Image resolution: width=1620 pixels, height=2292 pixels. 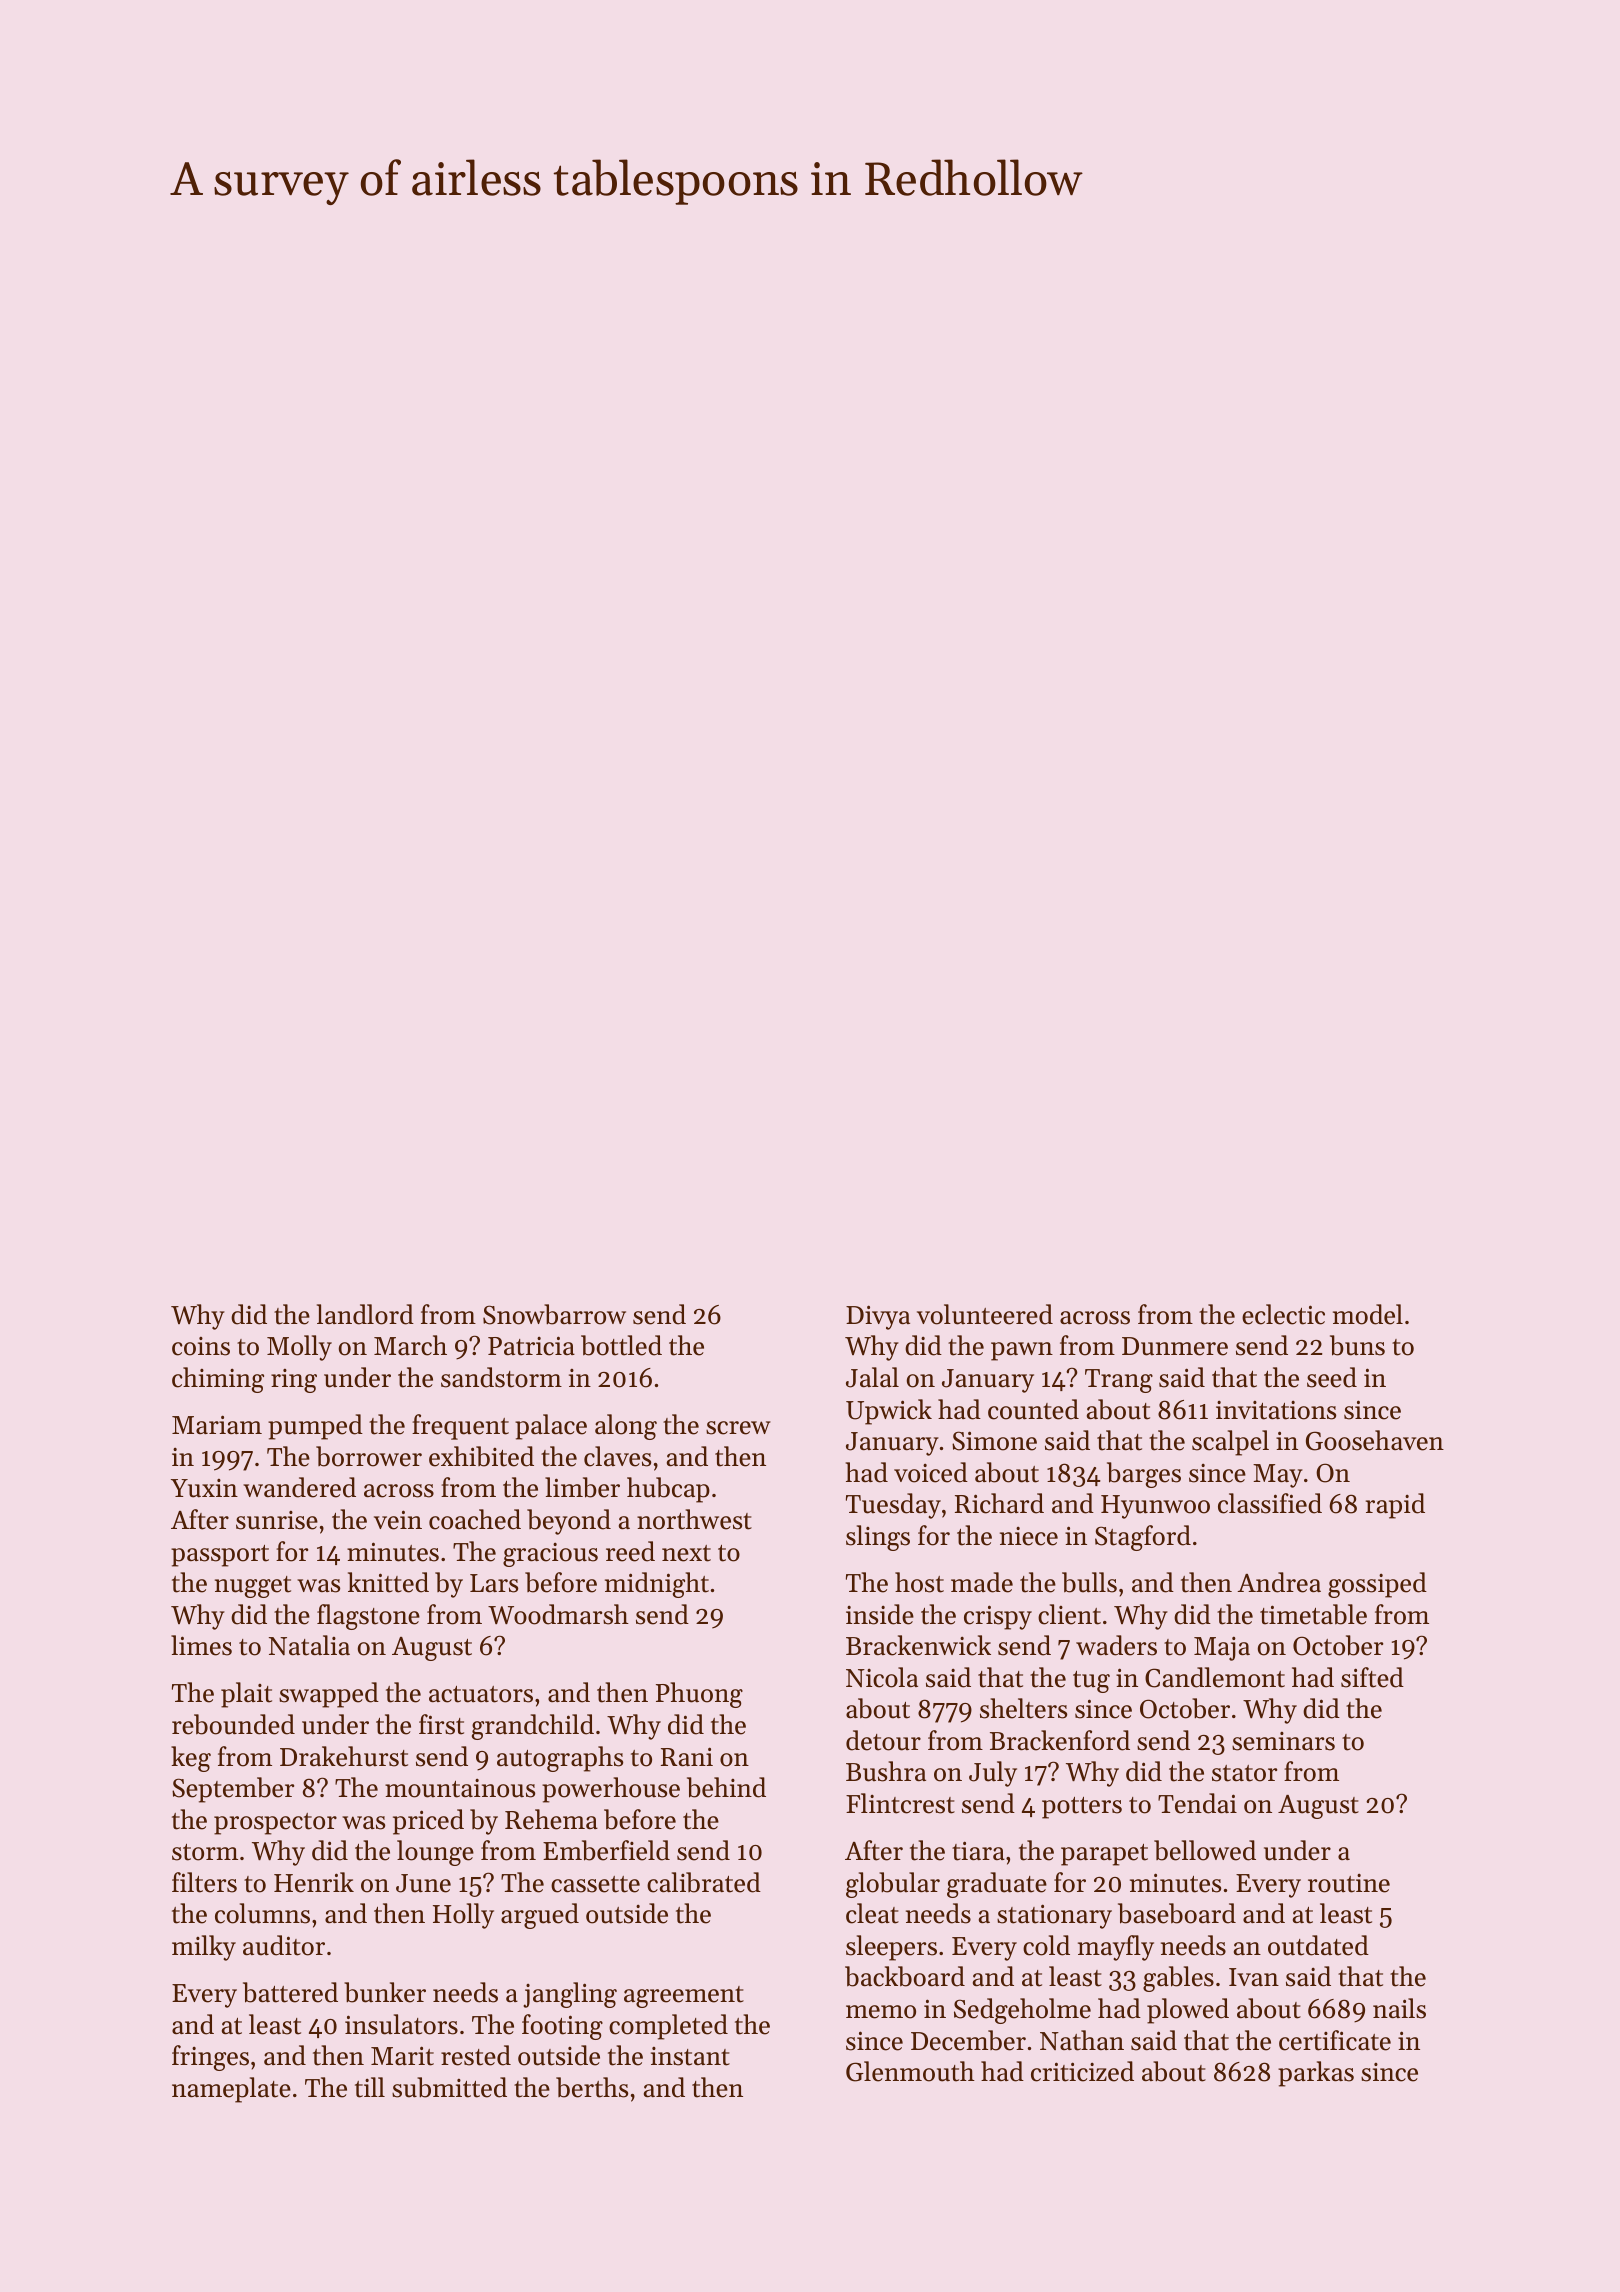 What do you see at coordinates (275, 1824) in the screenshot?
I see `prospector` at bounding box center [275, 1824].
